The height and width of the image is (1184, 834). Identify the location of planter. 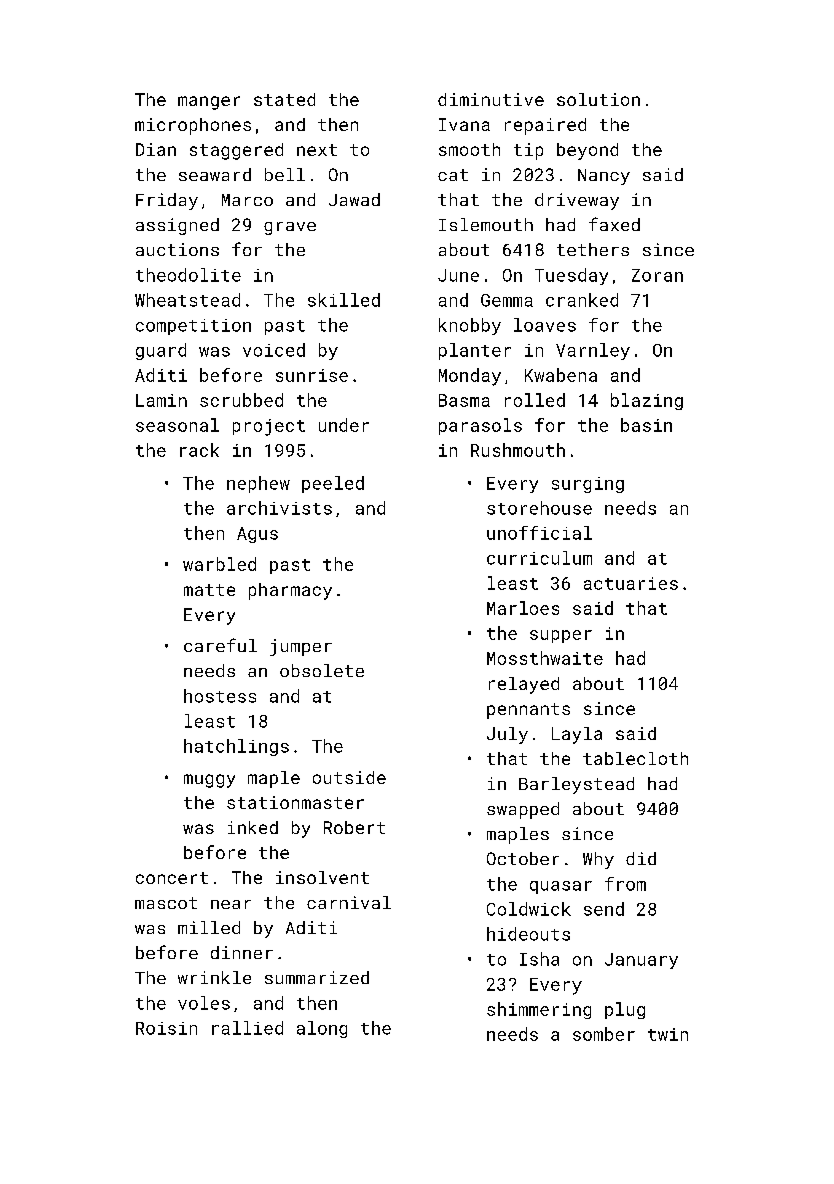
(475, 351).
